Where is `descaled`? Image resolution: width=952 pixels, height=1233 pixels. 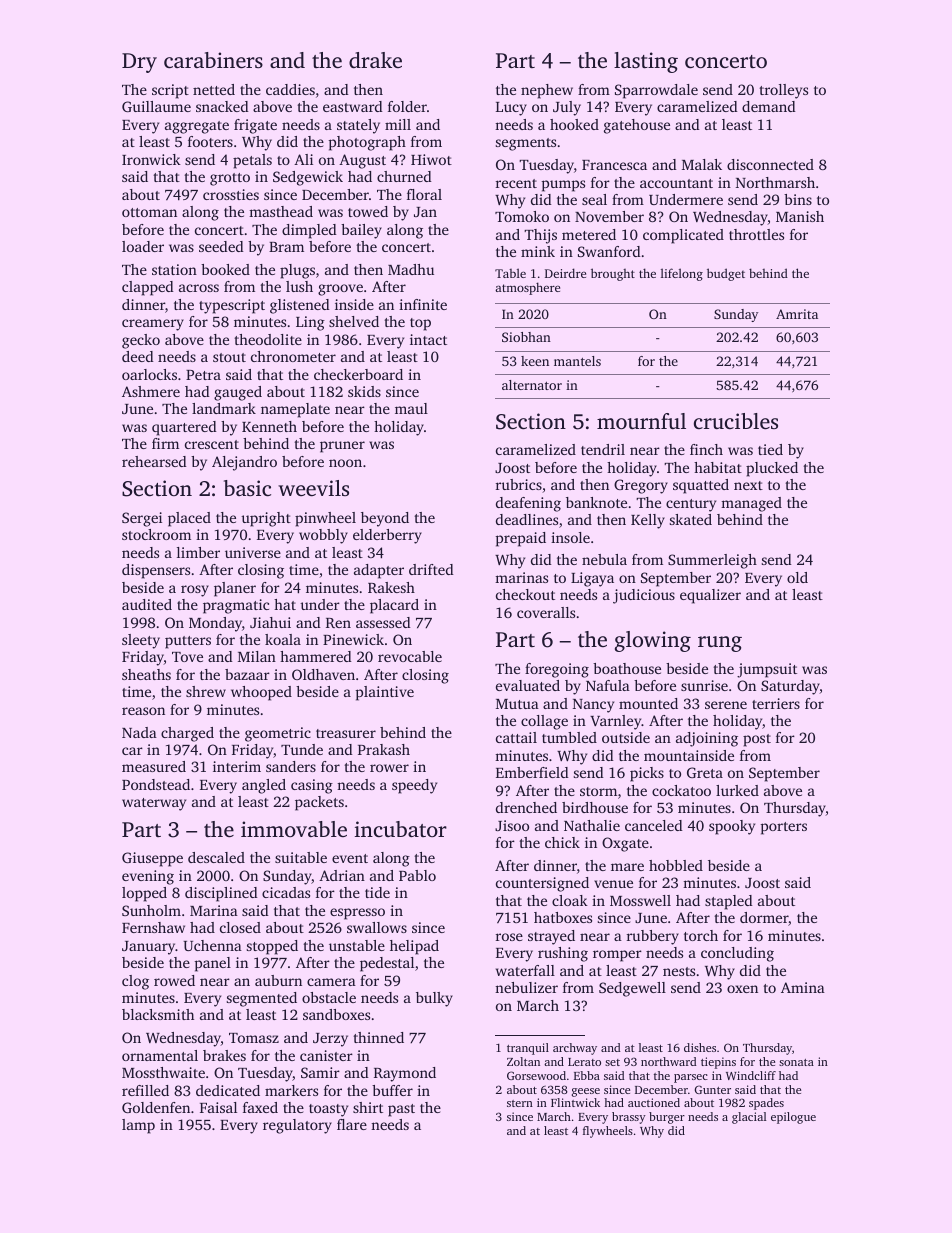 descaled is located at coordinates (216, 857).
